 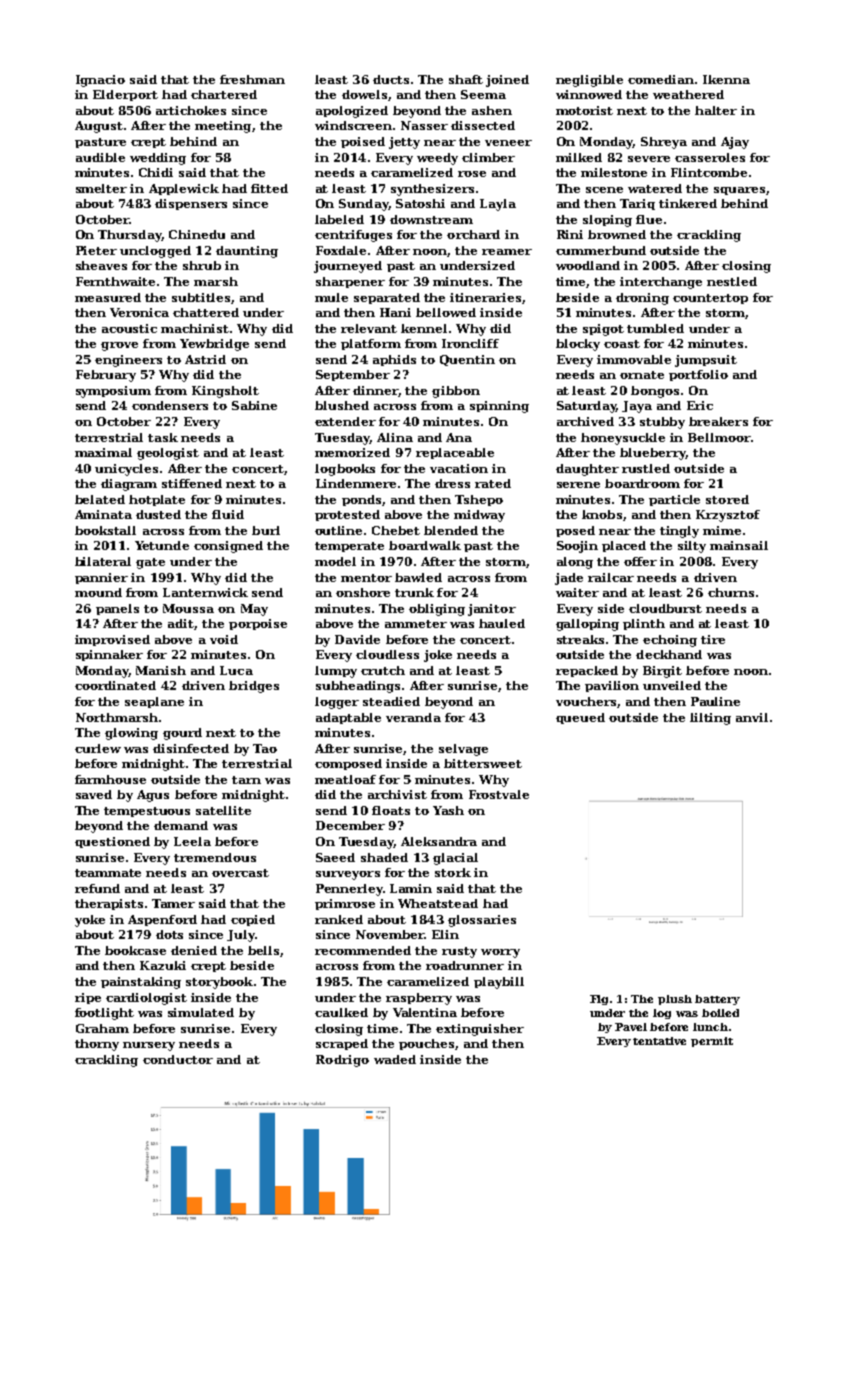 What do you see at coordinates (350, 282) in the image?
I see `sharpener` at bounding box center [350, 282].
